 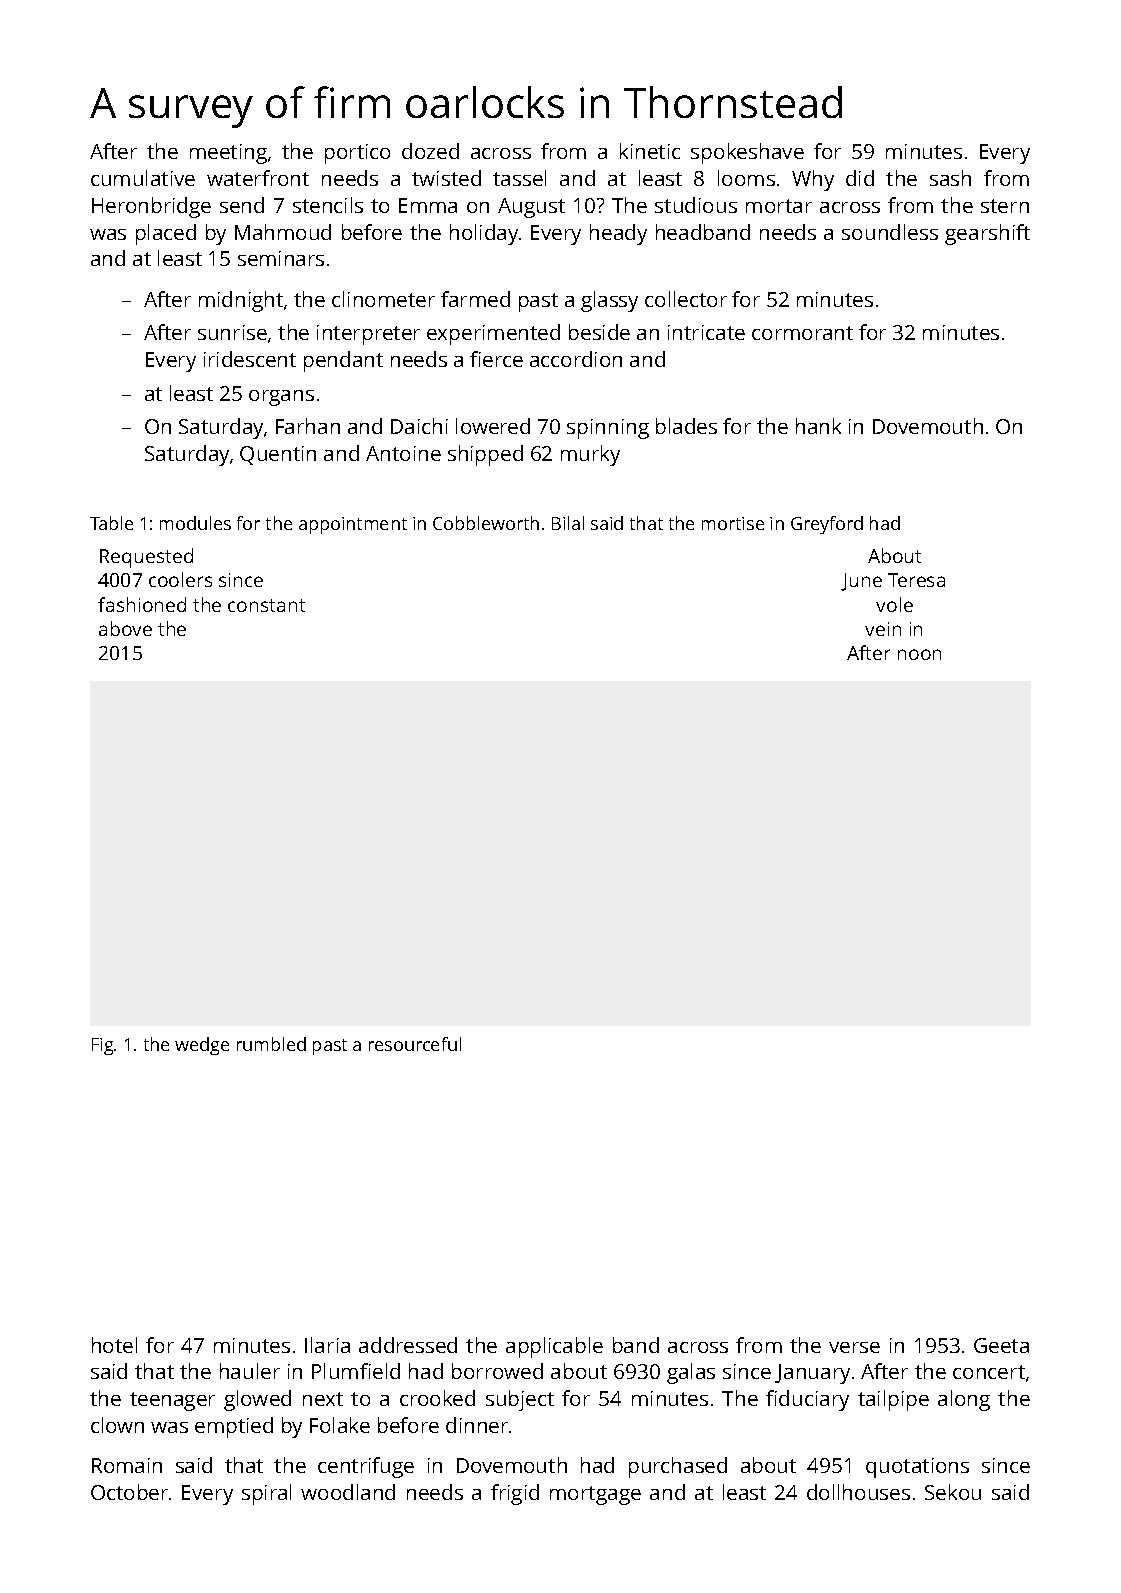 I want to click on resourceful, so click(x=415, y=1044).
